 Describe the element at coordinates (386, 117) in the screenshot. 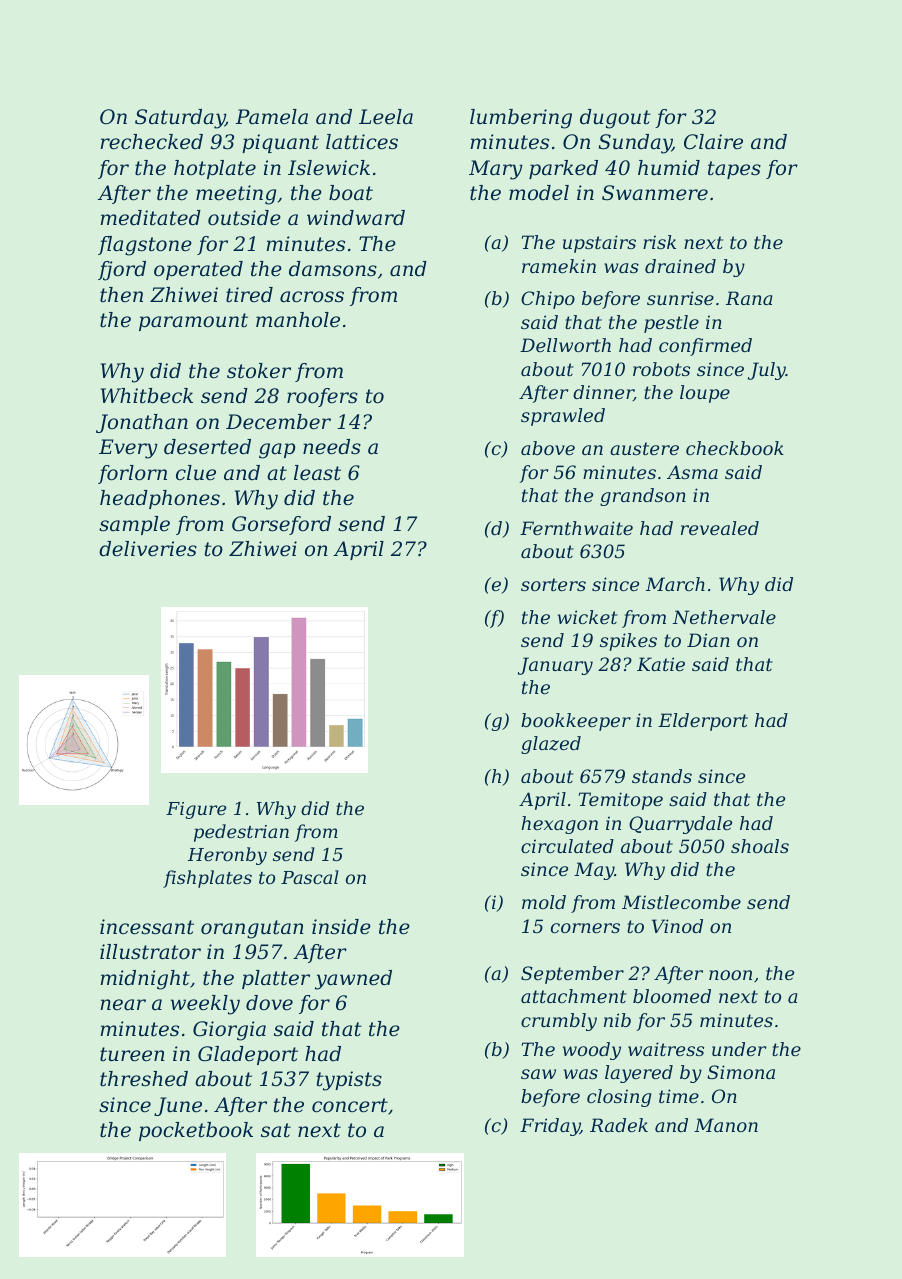

I see `Leela` at that location.
